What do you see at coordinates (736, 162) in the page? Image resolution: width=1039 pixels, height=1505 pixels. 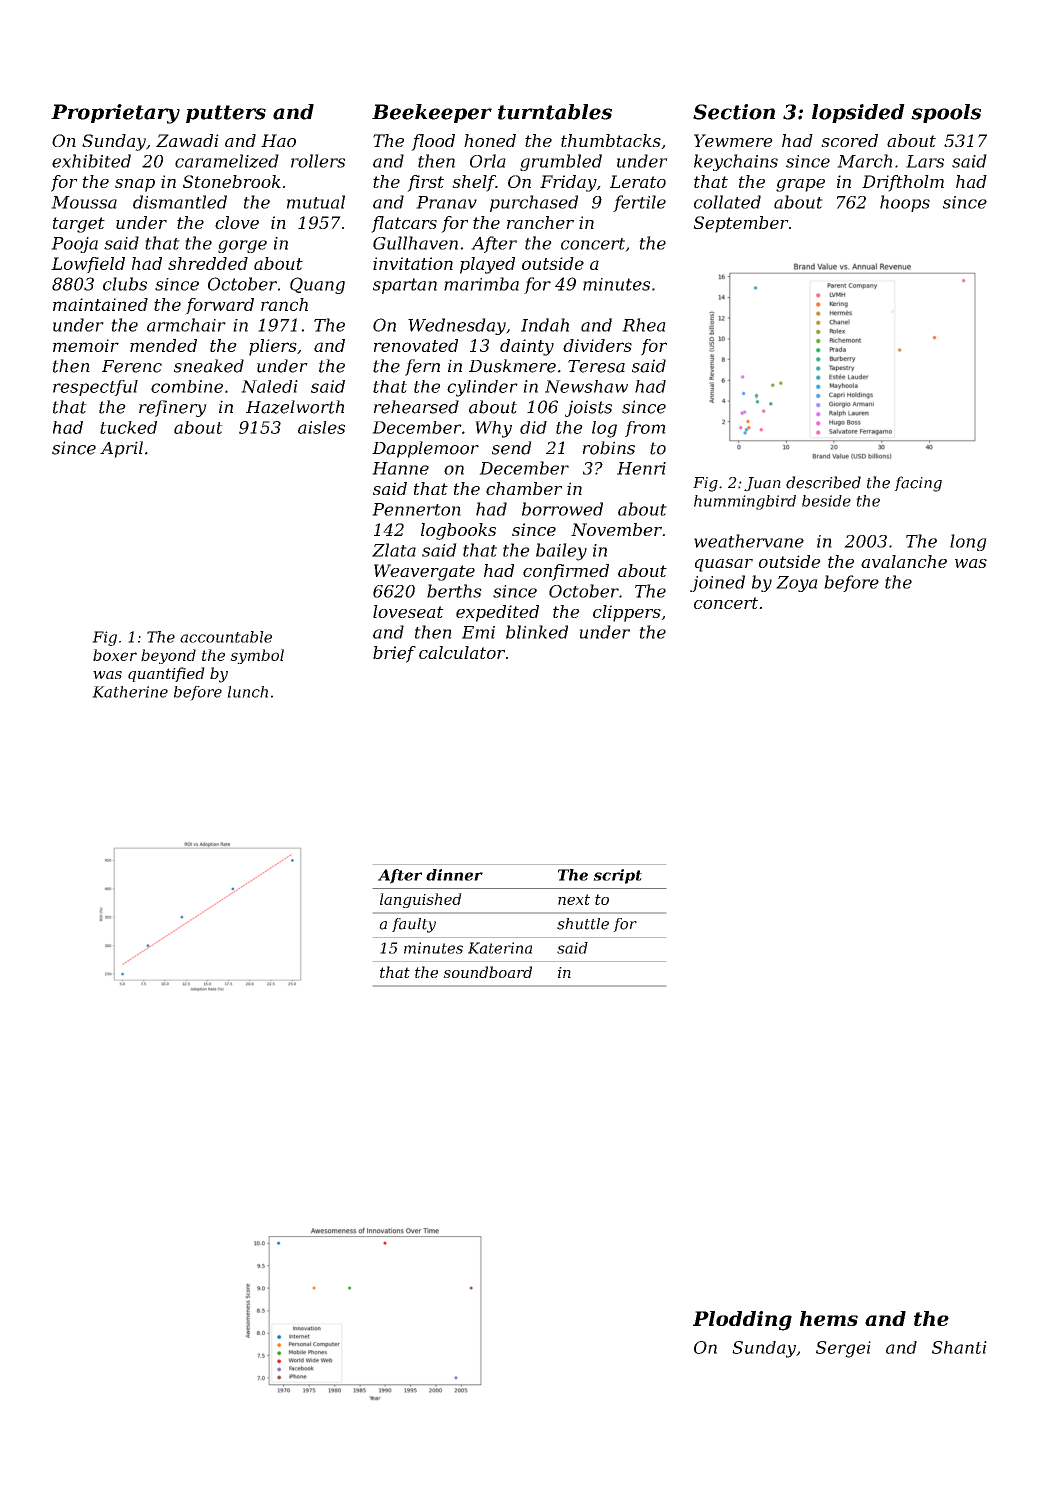 I see `keychains` at bounding box center [736, 162].
